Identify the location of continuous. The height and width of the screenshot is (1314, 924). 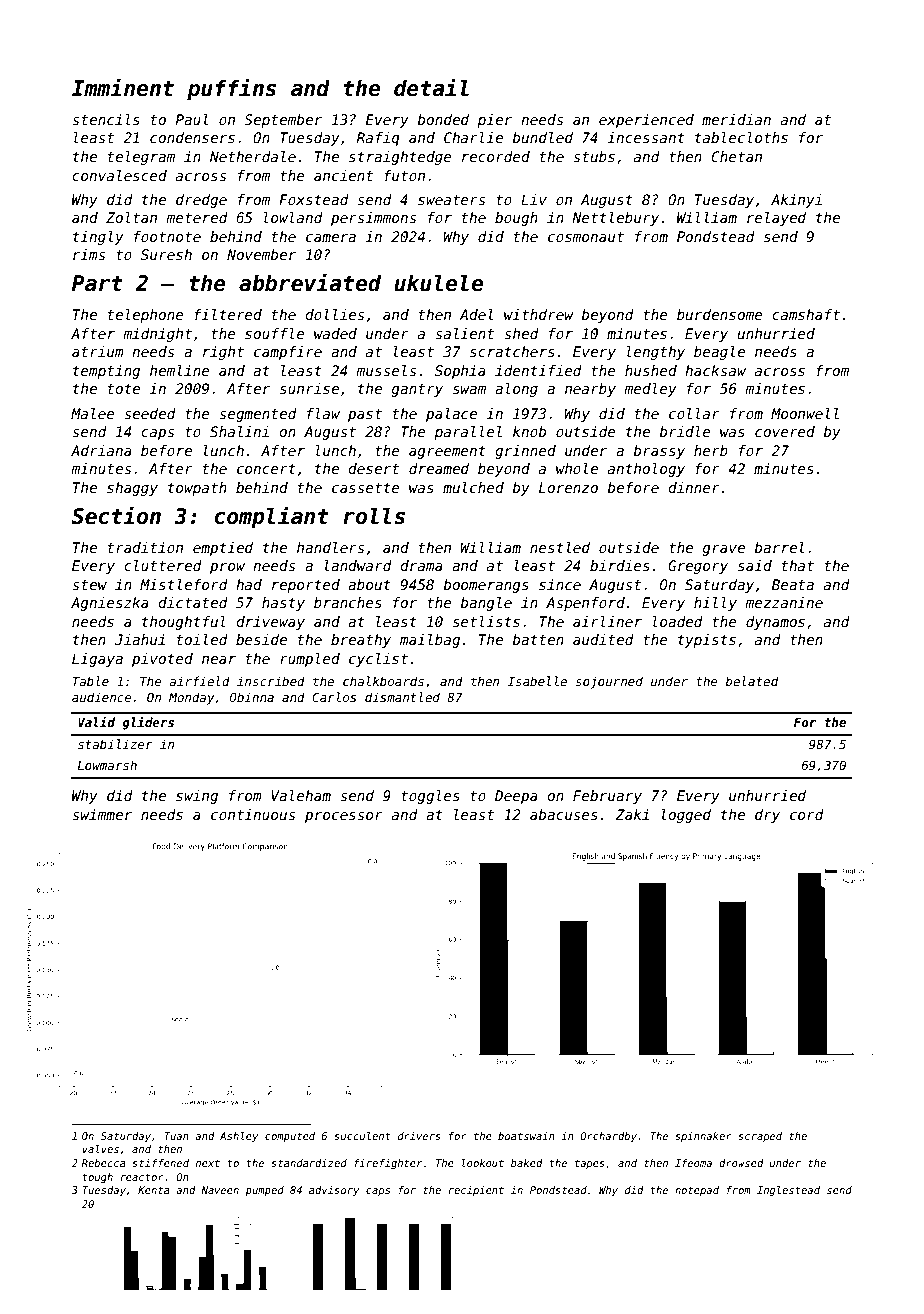
(253, 814).
